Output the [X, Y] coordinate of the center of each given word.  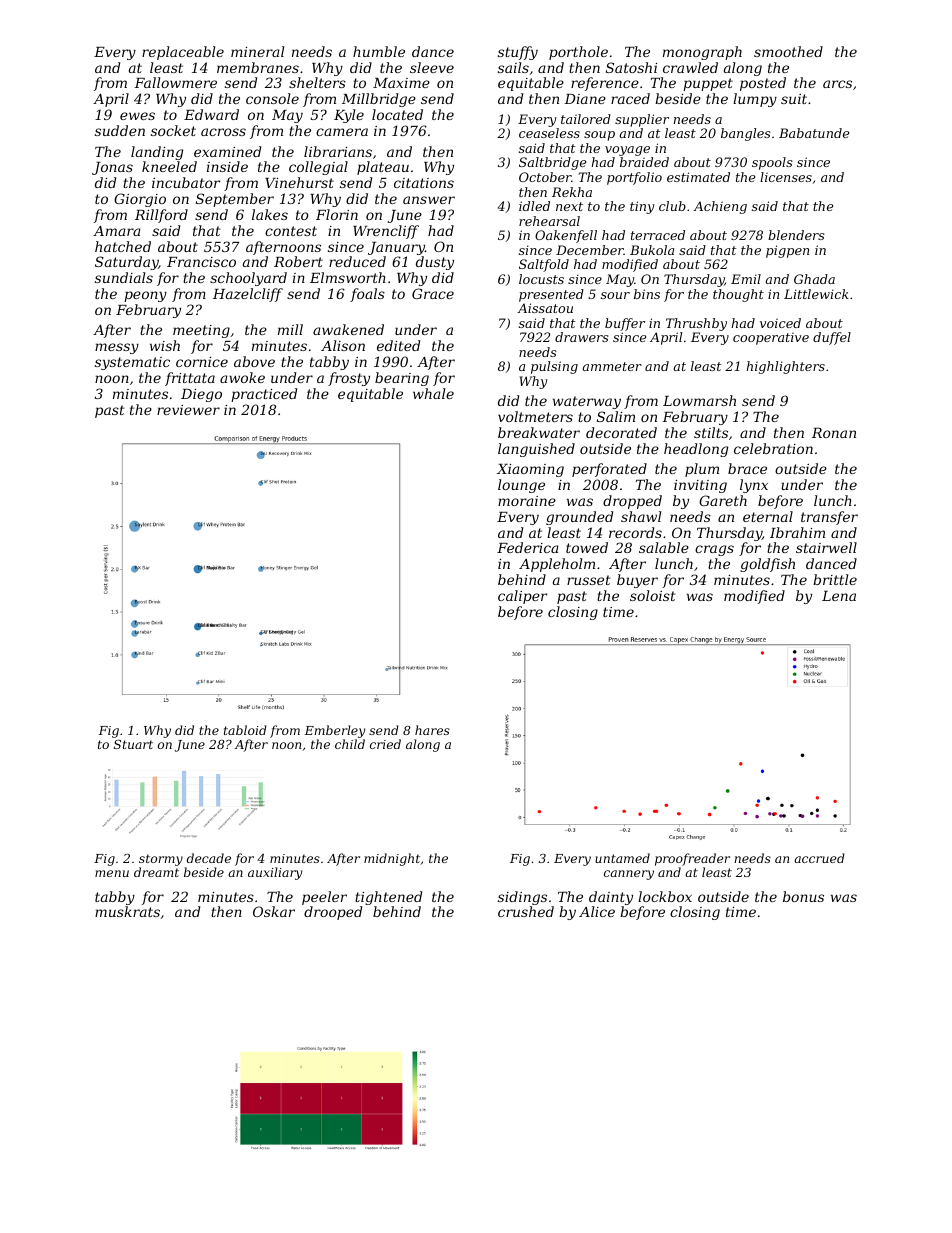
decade [209, 858]
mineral [257, 51]
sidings [522, 898]
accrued [819, 858]
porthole [578, 53]
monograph [702, 53]
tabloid [245, 730]
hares [432, 730]
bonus [803, 896]
